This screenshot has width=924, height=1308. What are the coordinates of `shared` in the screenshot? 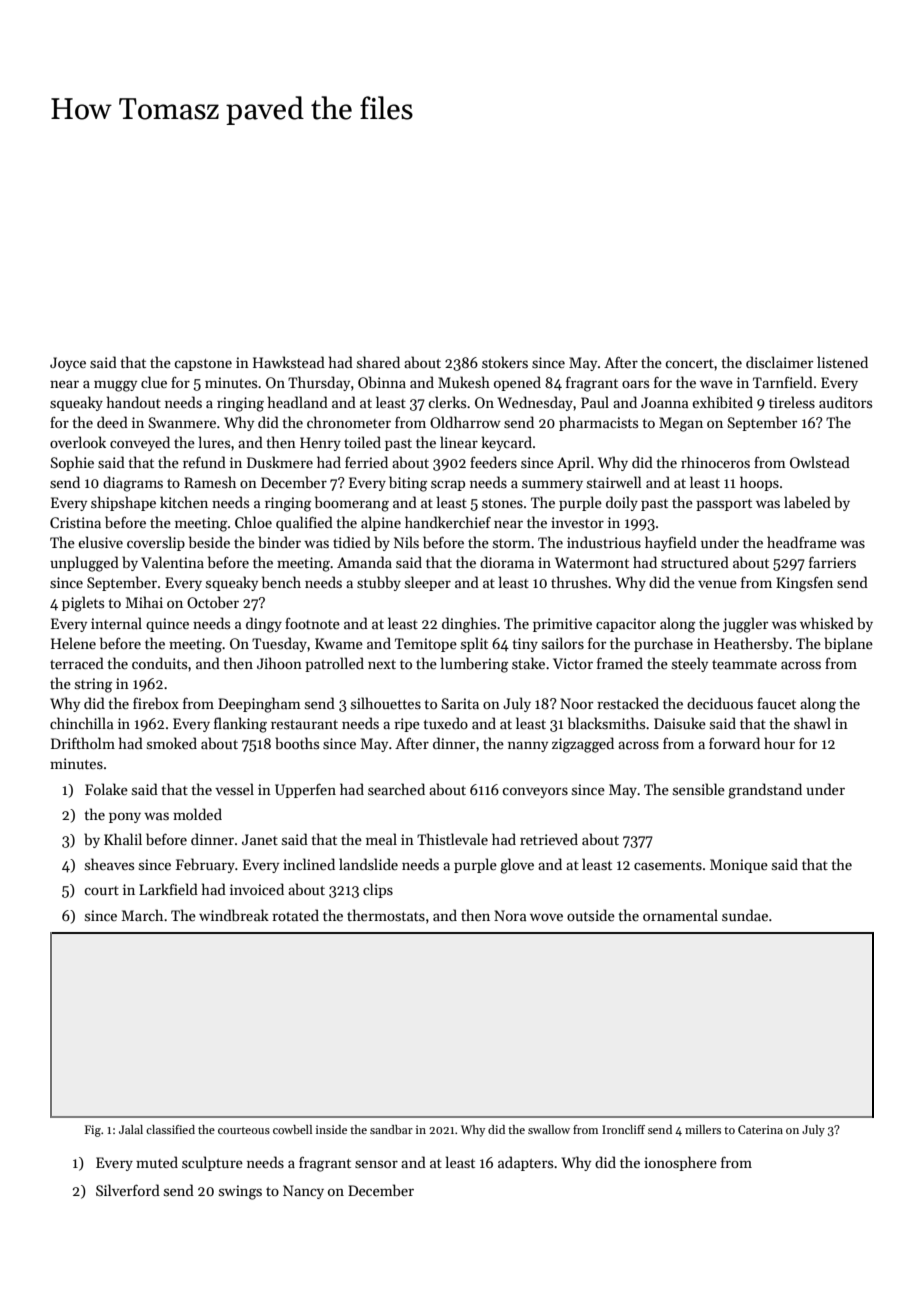 It's located at (378, 362).
